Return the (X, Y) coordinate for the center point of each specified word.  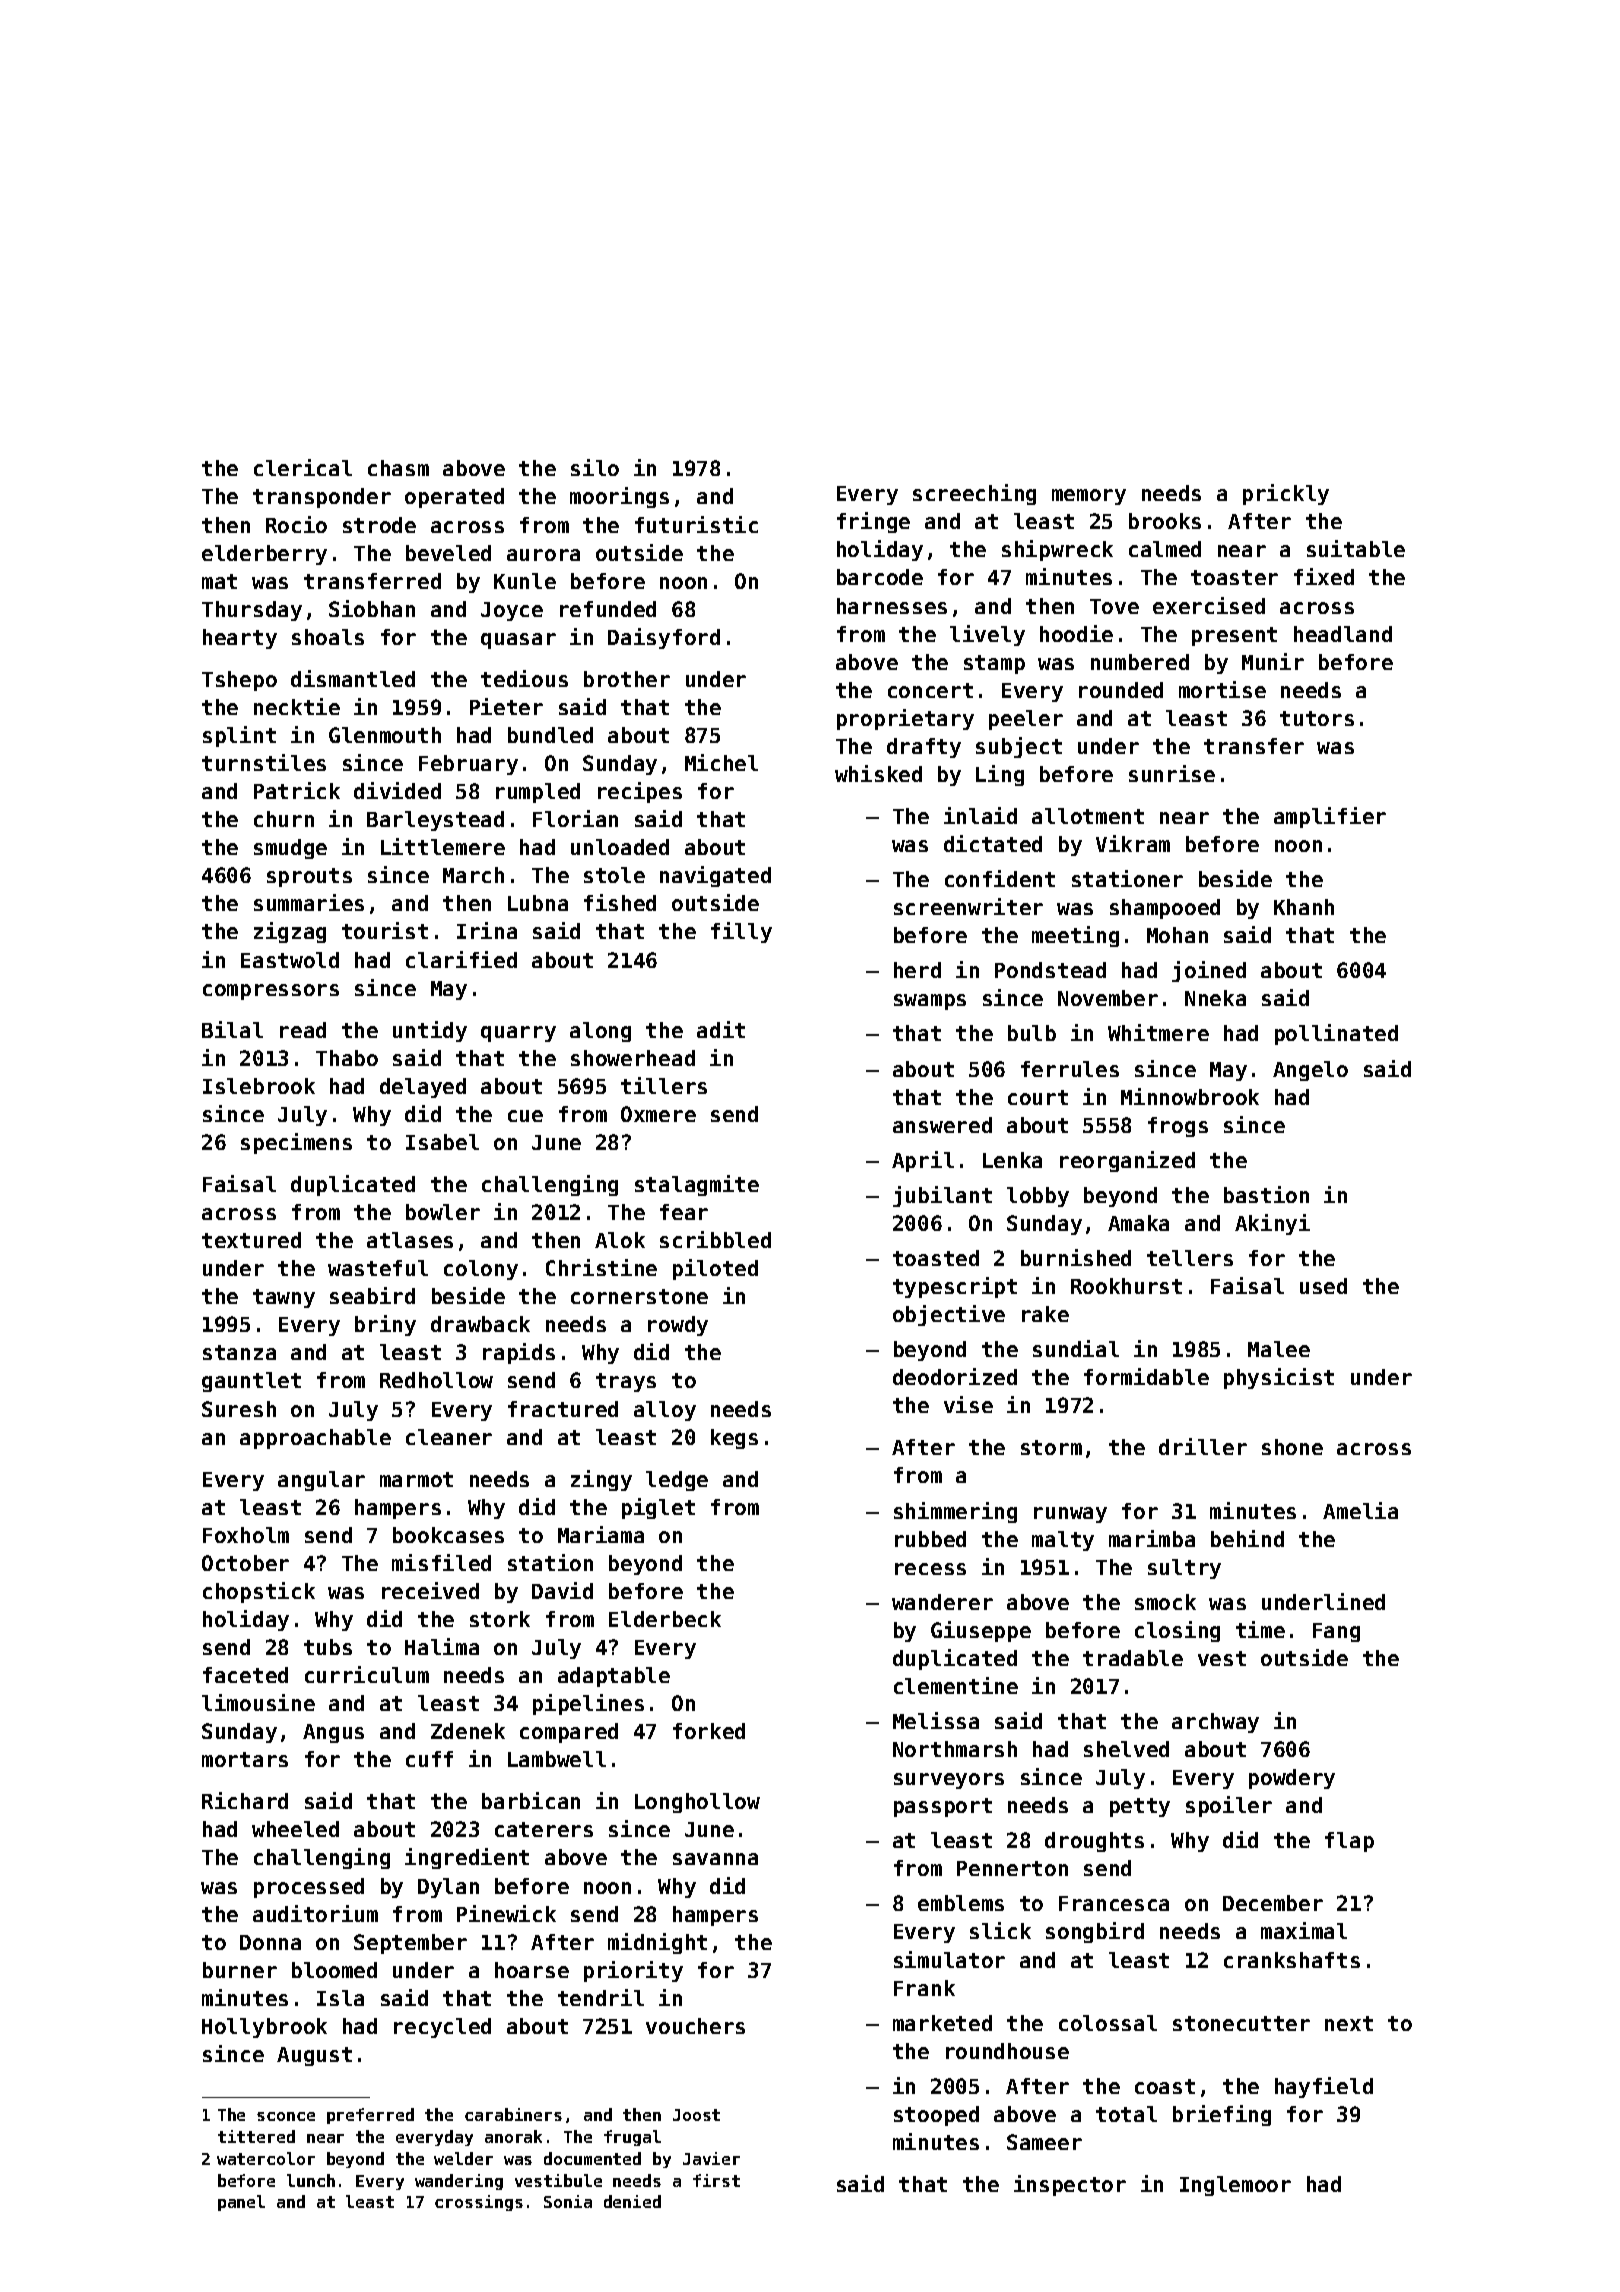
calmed (1165, 549)
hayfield (1324, 2087)
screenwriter (968, 906)
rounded (1121, 690)
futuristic (696, 524)
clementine (956, 1685)
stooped (936, 2116)
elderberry (264, 555)
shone (1292, 1447)
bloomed (334, 1970)
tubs (328, 1647)
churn (284, 819)
